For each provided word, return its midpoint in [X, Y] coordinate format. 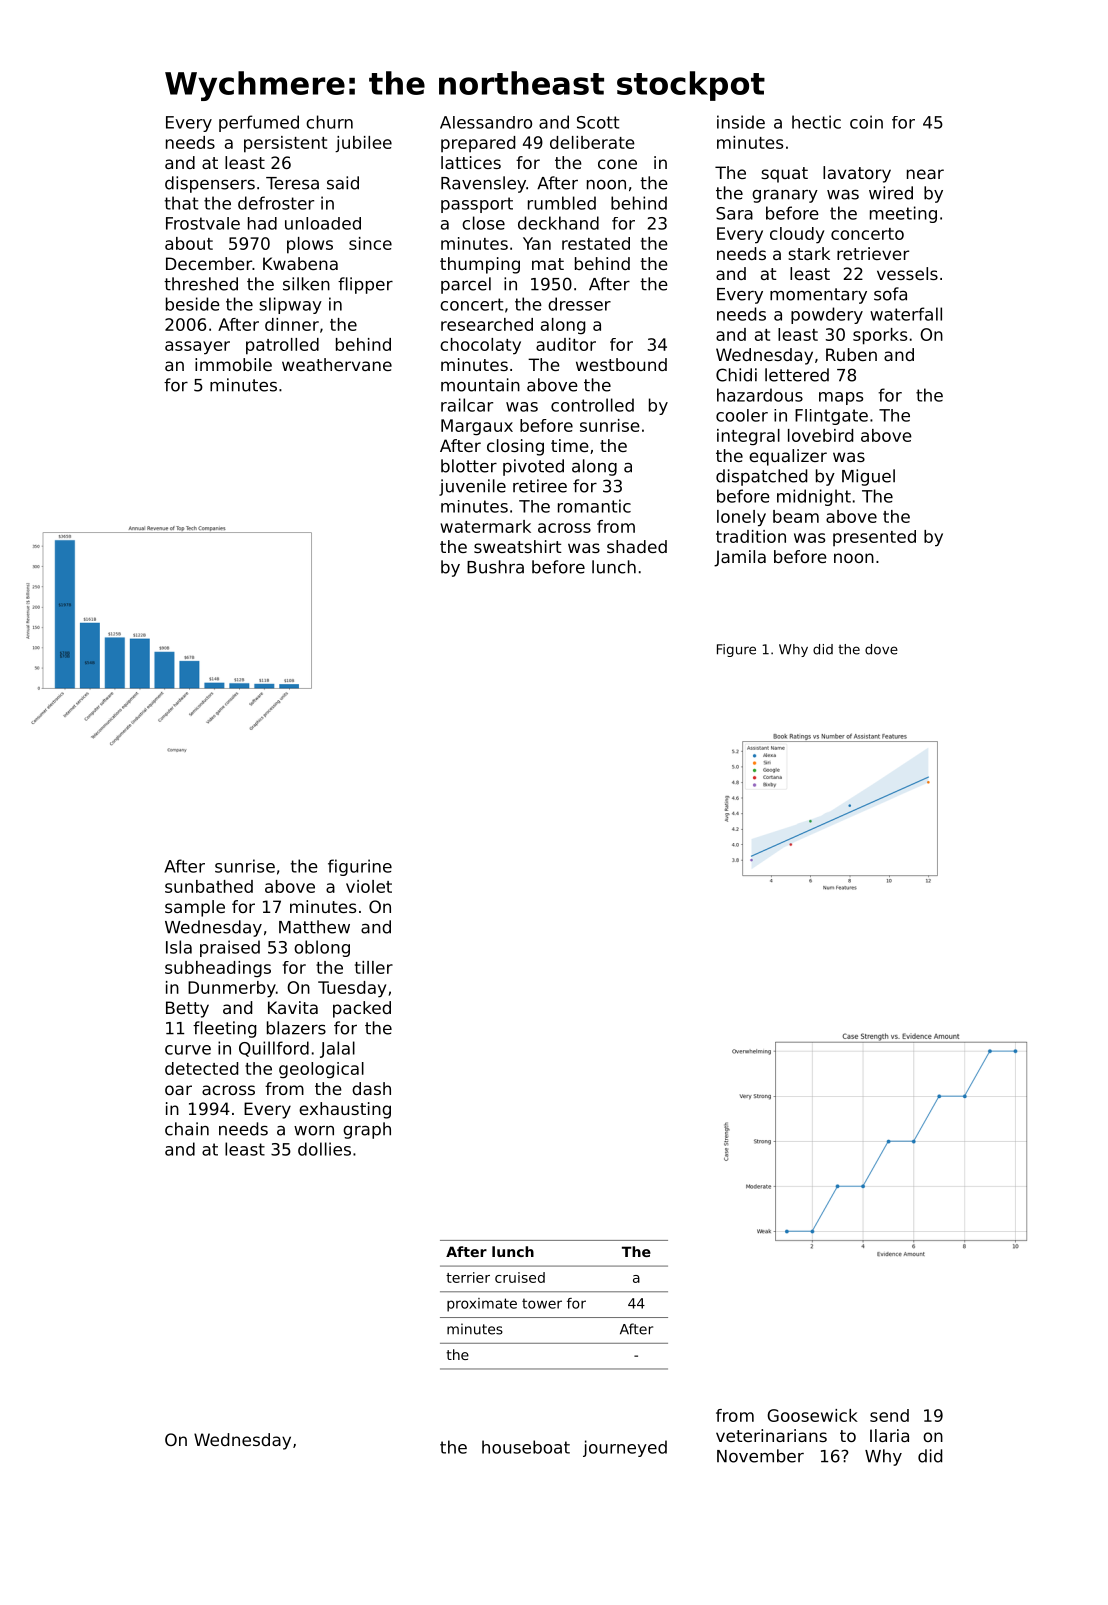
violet [369, 886]
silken [306, 284]
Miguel [868, 477]
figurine [360, 867]
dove [881, 649]
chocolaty [480, 346]
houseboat [526, 1447]
